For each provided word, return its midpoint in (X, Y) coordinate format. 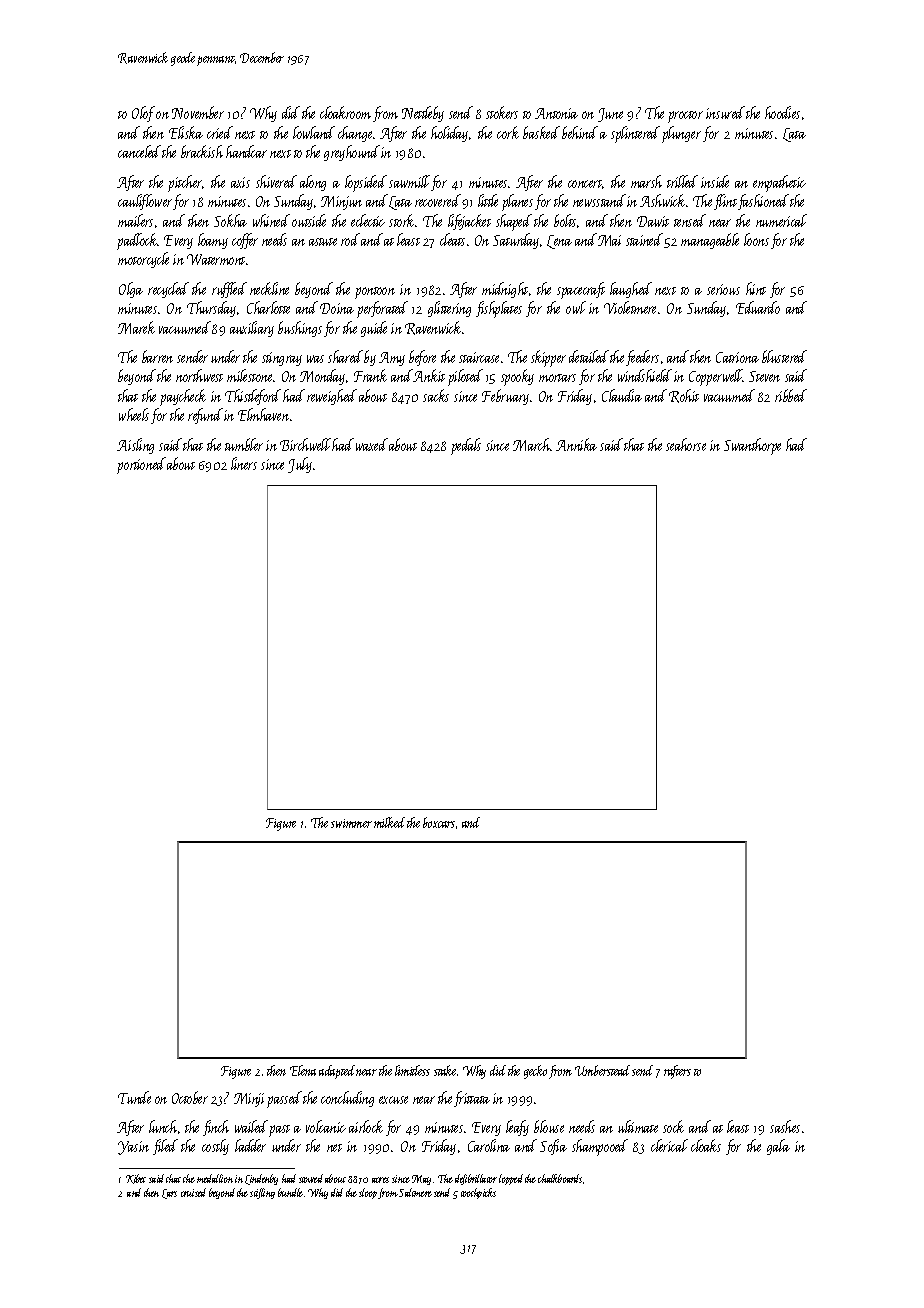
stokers (502, 112)
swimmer (351, 823)
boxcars (439, 822)
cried (220, 132)
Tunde (134, 1097)
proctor (685, 117)
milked (389, 822)
